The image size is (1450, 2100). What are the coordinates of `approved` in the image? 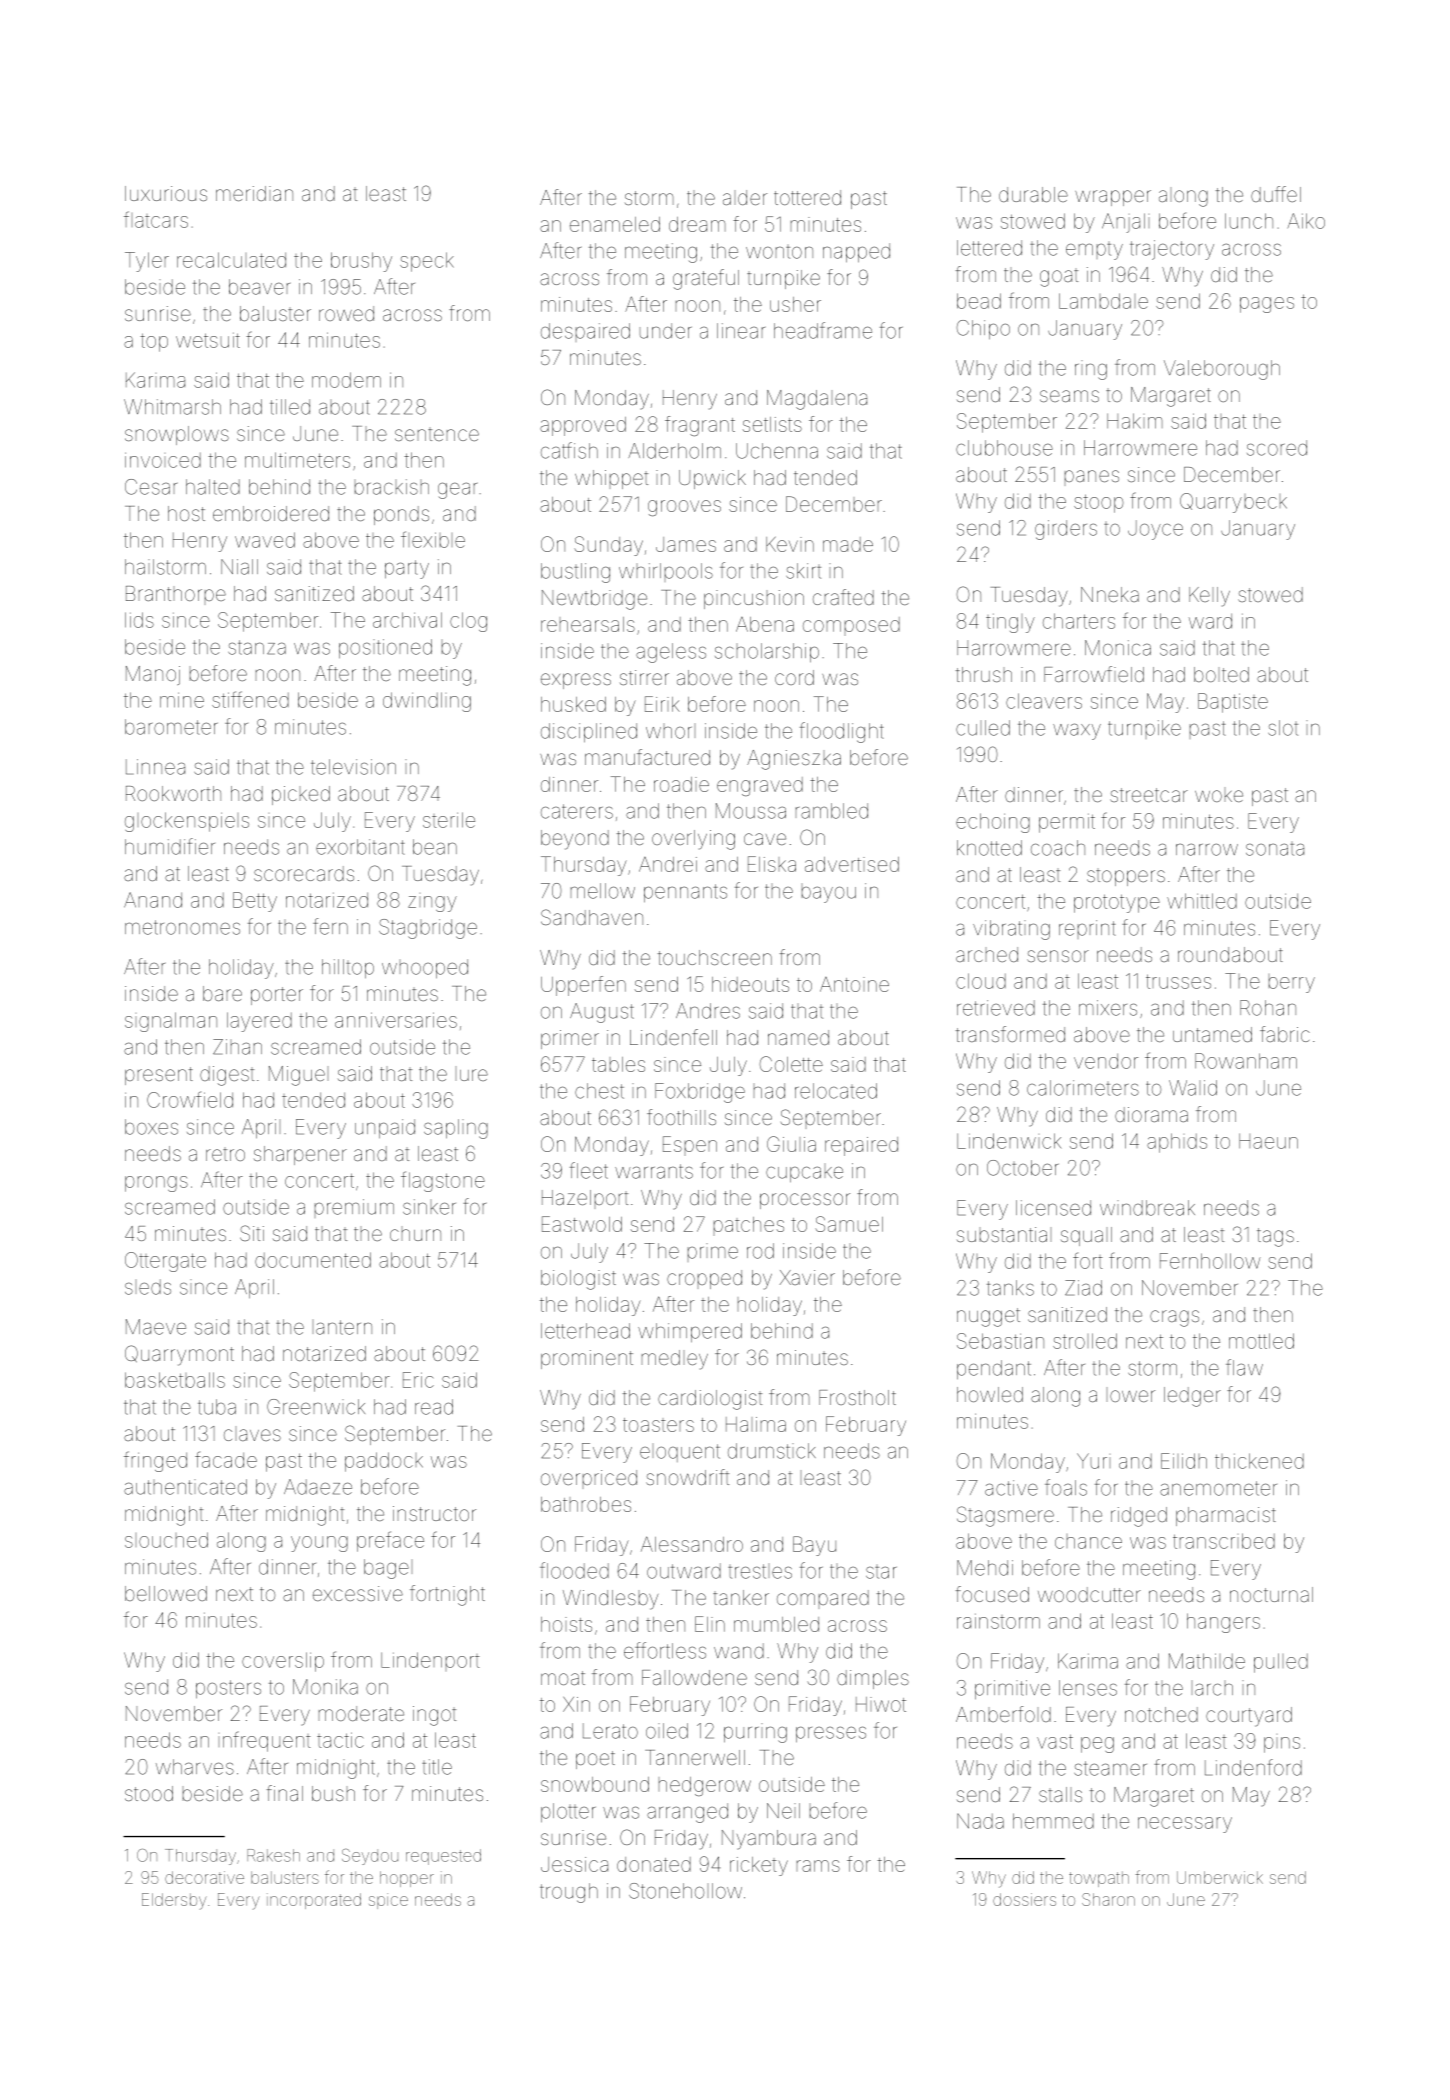 It's located at (583, 426).
